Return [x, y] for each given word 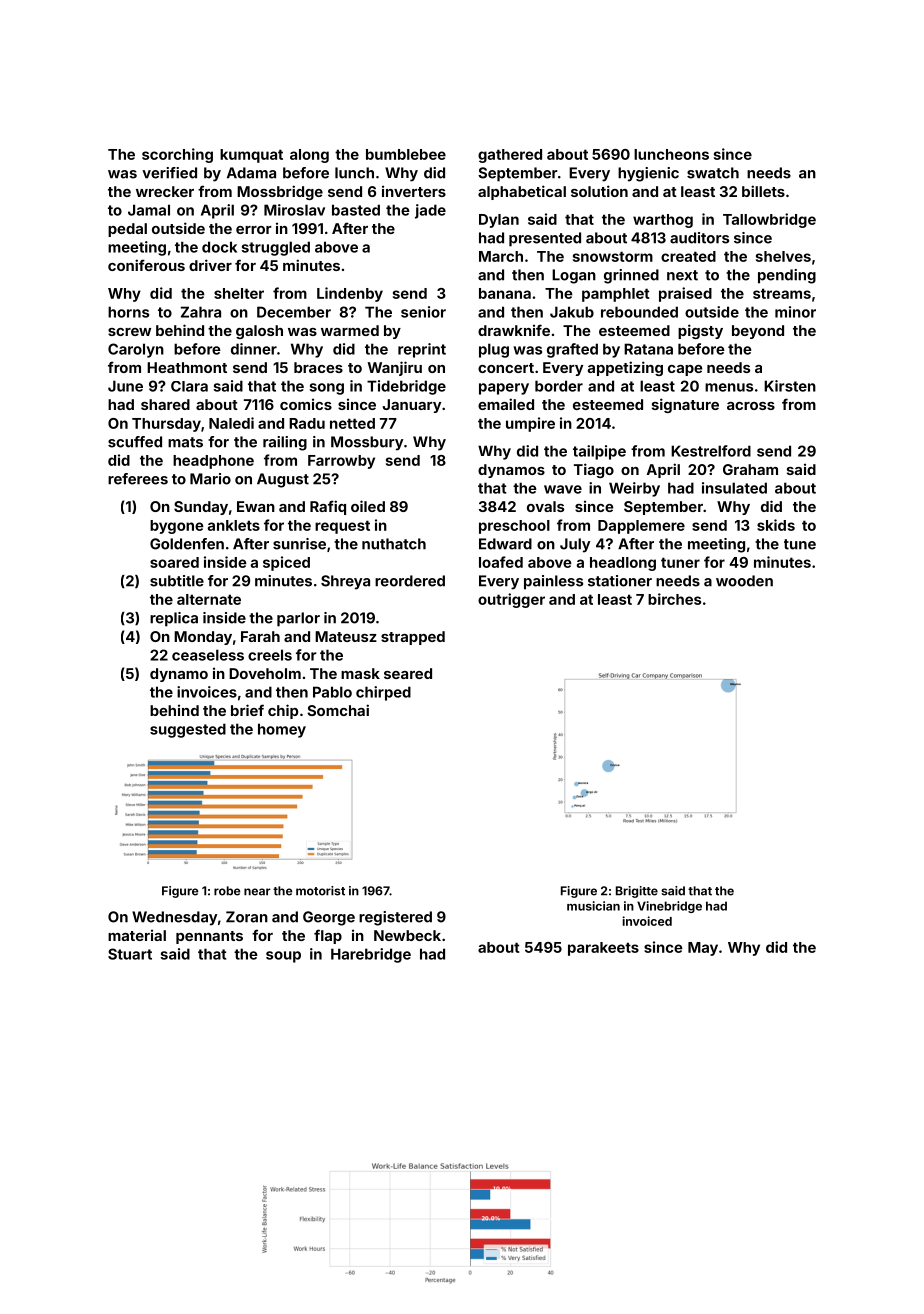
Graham [750, 469]
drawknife [514, 330]
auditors [699, 238]
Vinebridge [669, 907]
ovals [545, 506]
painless [553, 582]
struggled [275, 248]
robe [227, 891]
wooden [744, 581]
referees [138, 479]
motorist [320, 891]
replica [174, 619]
